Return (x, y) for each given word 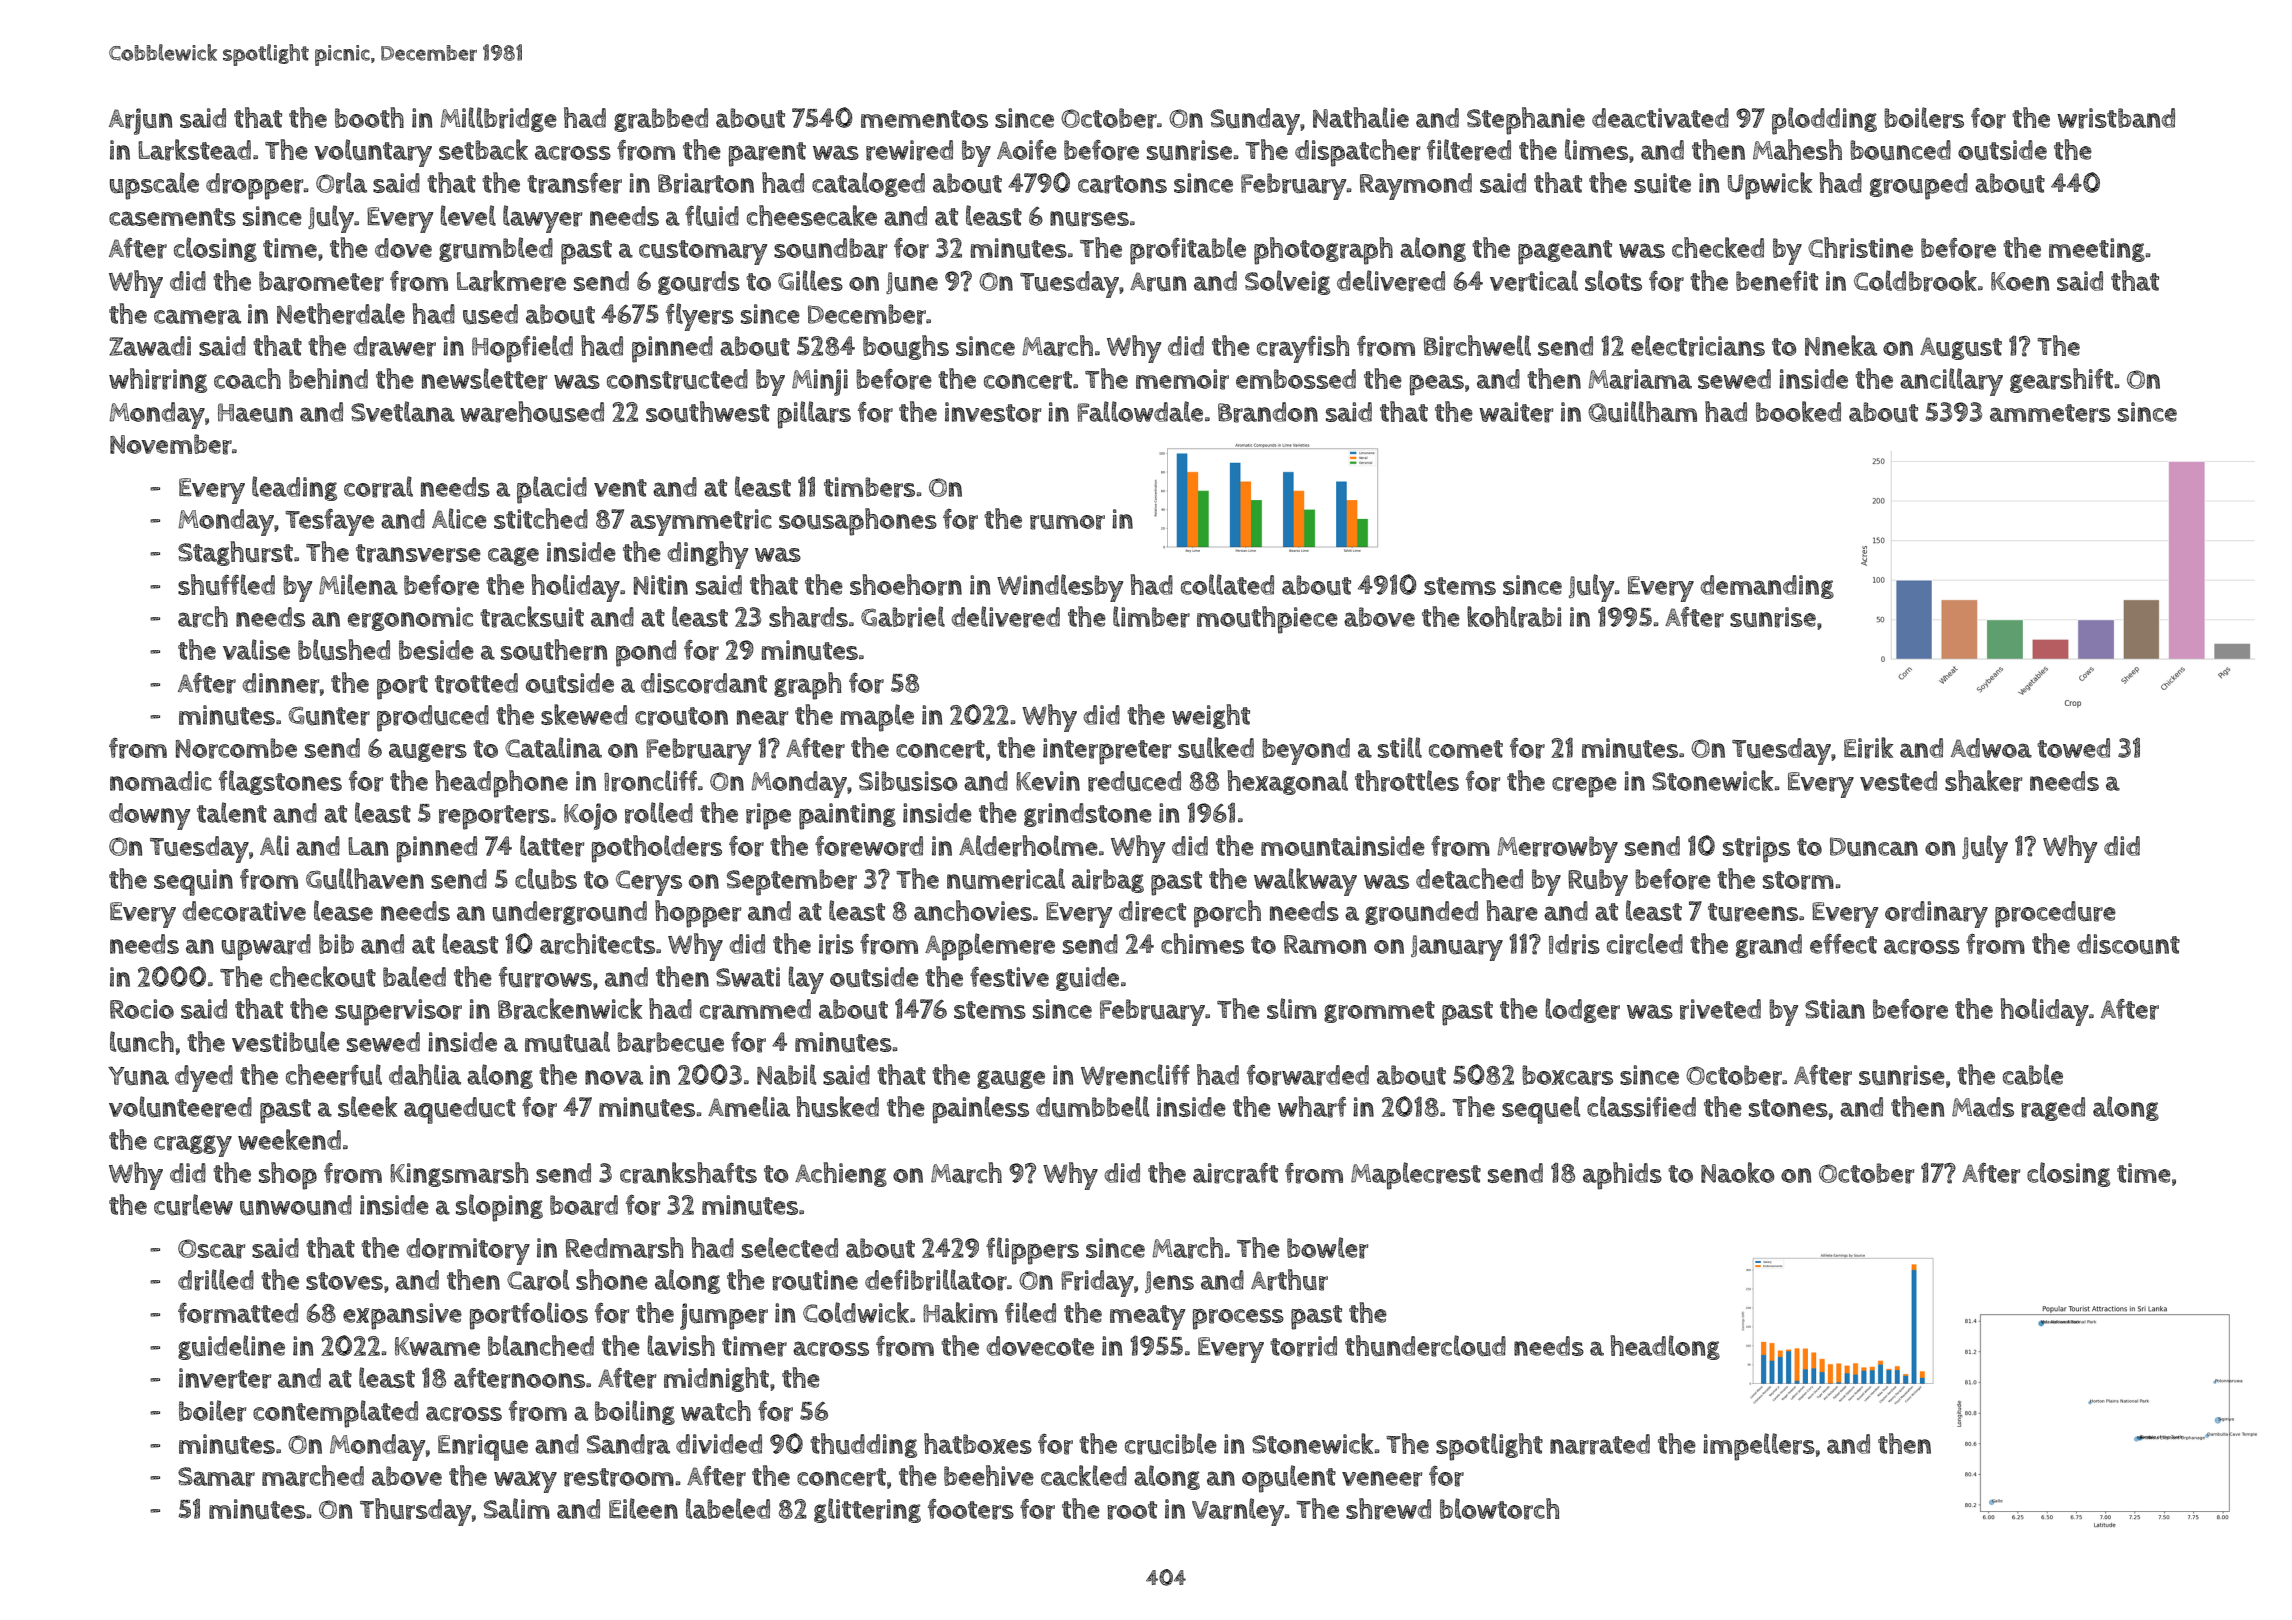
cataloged (868, 184)
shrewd (1388, 1509)
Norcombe (236, 748)
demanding (1767, 587)
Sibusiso (908, 781)
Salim (517, 1508)
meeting (2097, 250)
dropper (255, 186)
